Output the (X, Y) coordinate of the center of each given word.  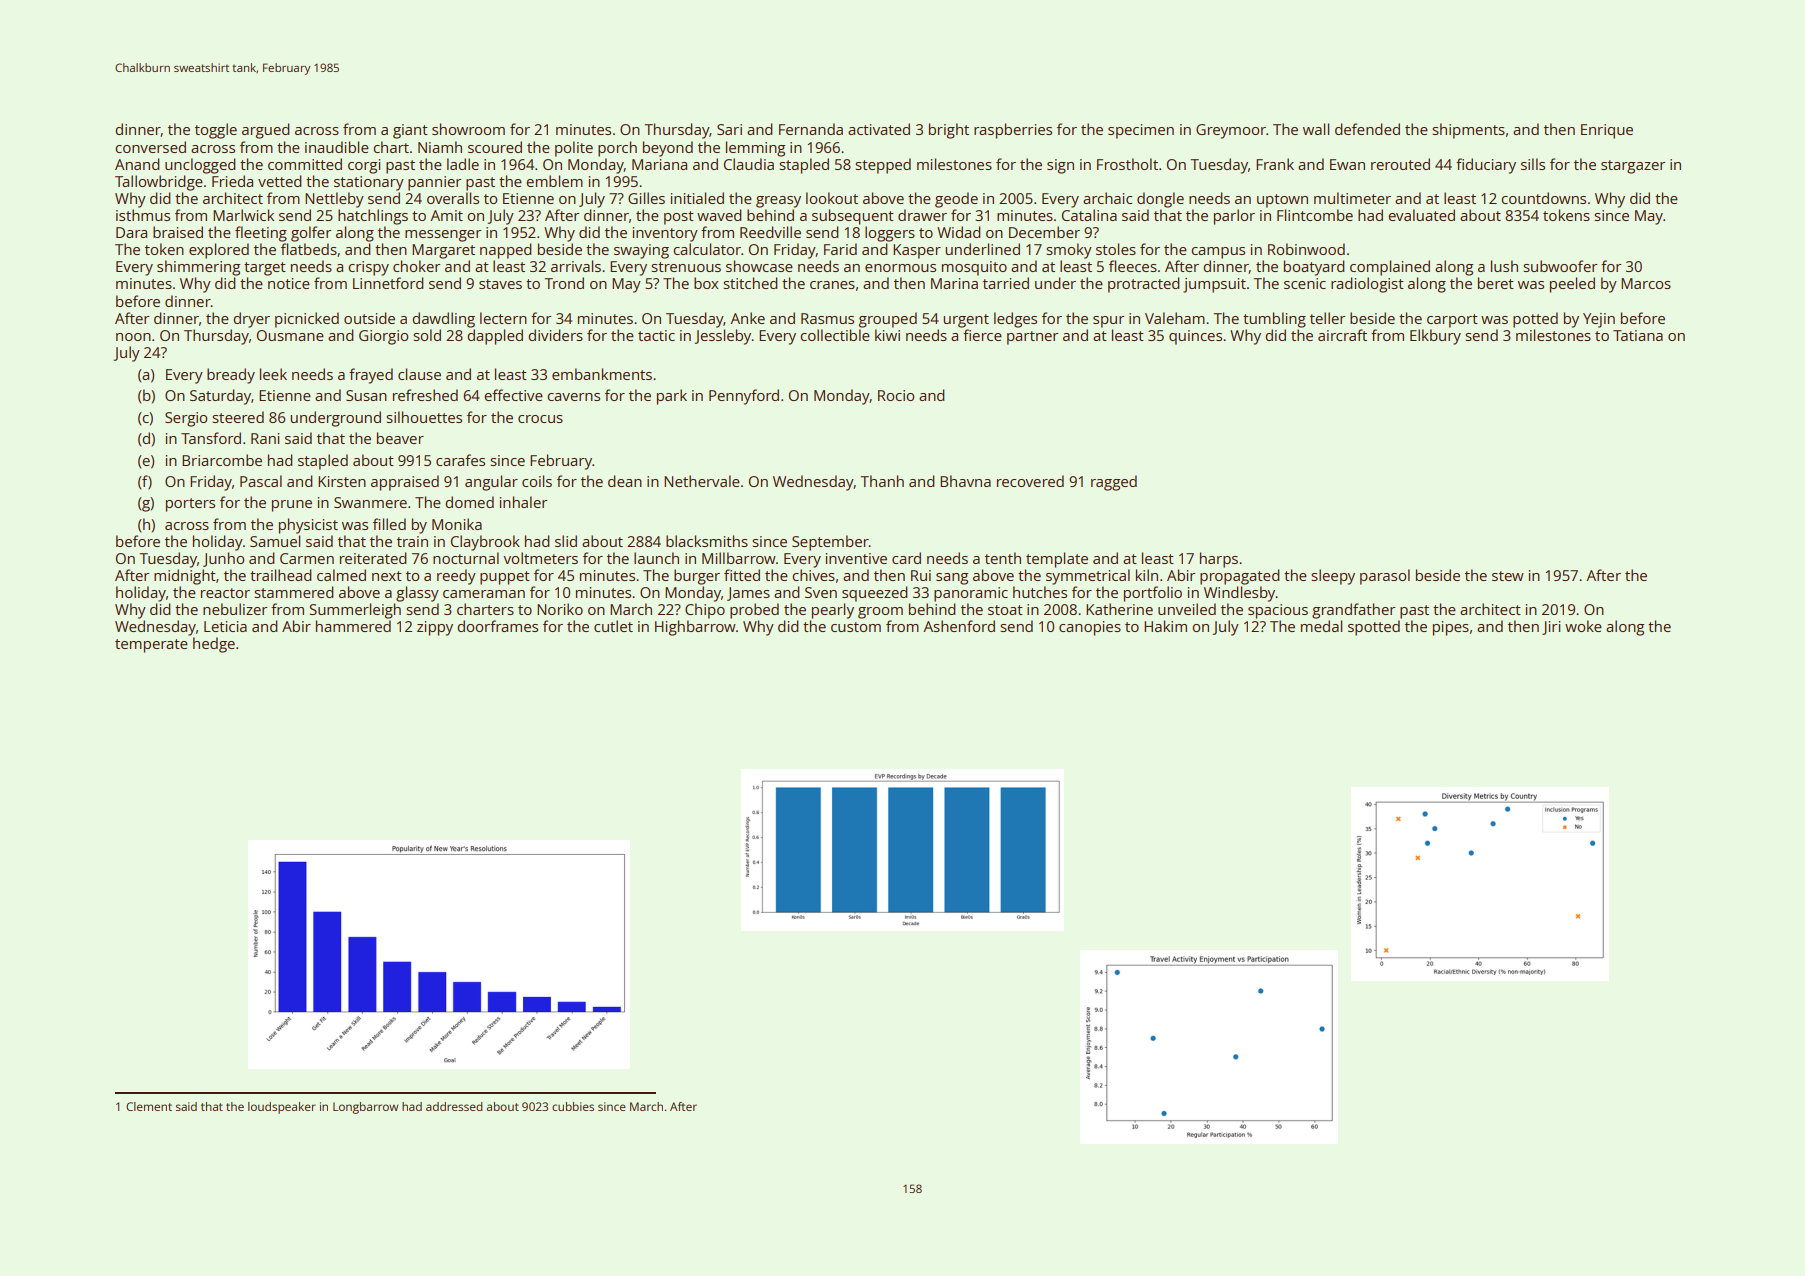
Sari (729, 129)
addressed (454, 1106)
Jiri (1551, 628)
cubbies (573, 1106)
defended (1367, 129)
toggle (216, 131)
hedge (214, 645)
